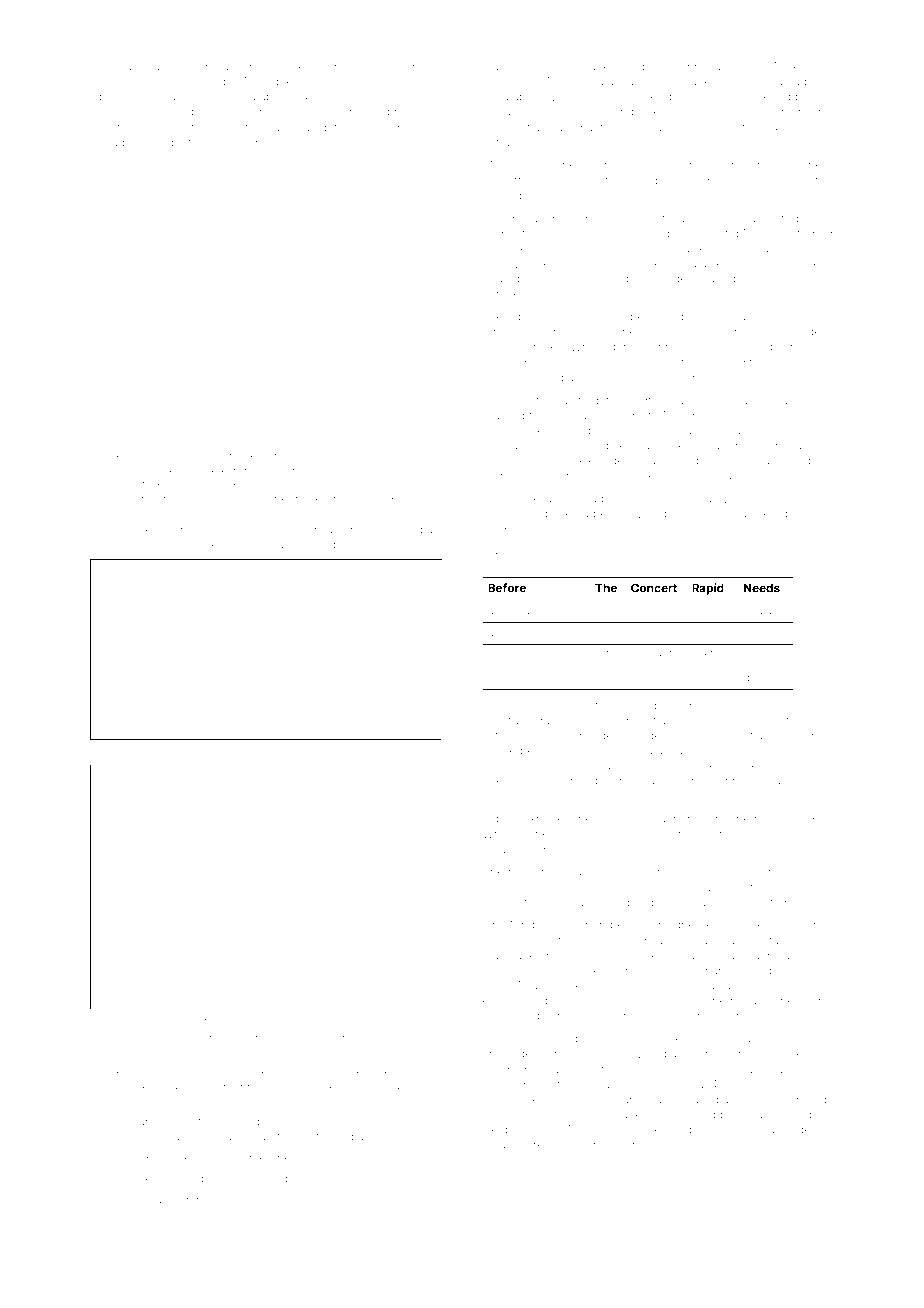 The image size is (924, 1308). What do you see at coordinates (734, 165) in the page?
I see `zenith` at bounding box center [734, 165].
